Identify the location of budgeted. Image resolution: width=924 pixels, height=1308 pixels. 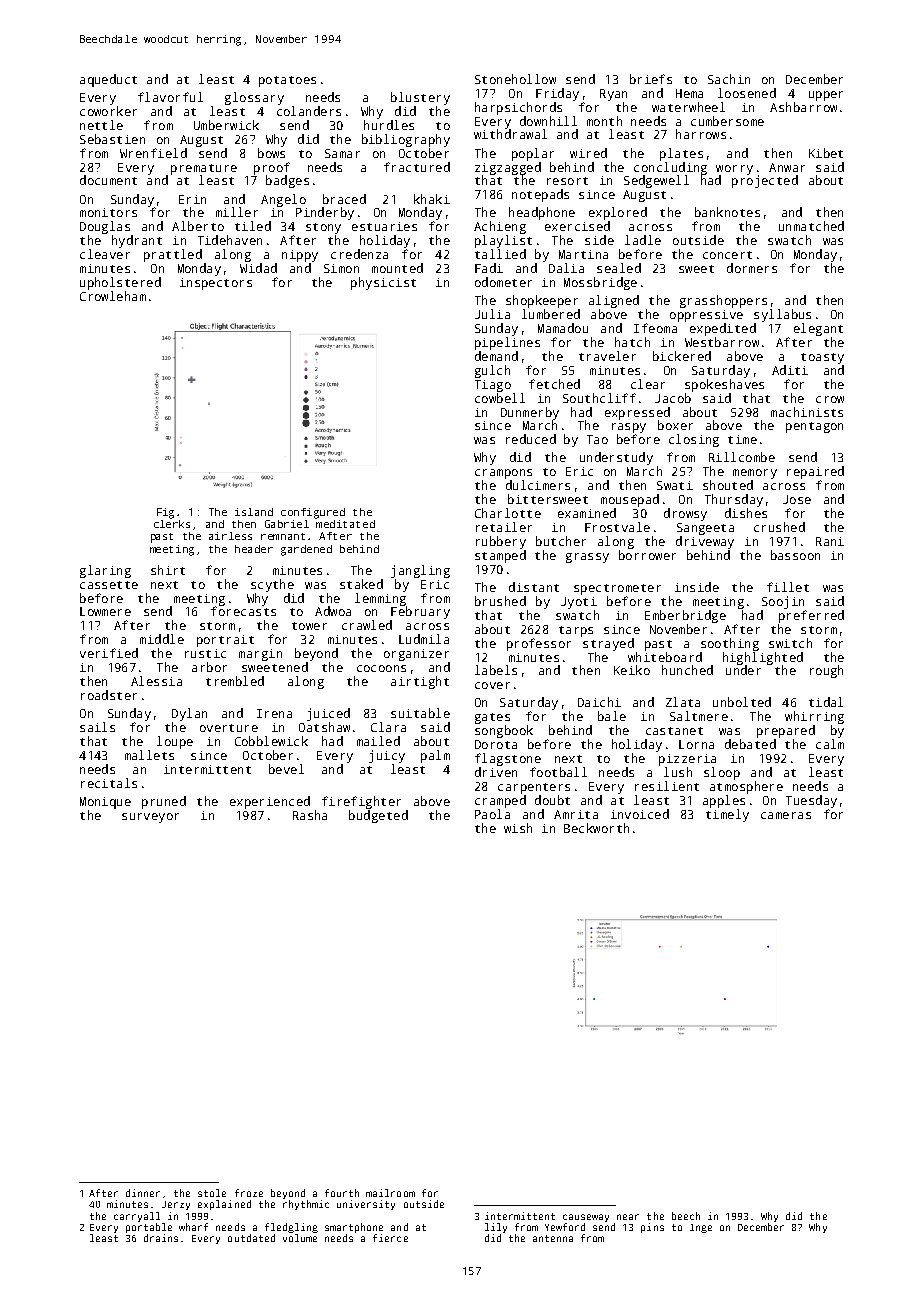
(378, 816).
